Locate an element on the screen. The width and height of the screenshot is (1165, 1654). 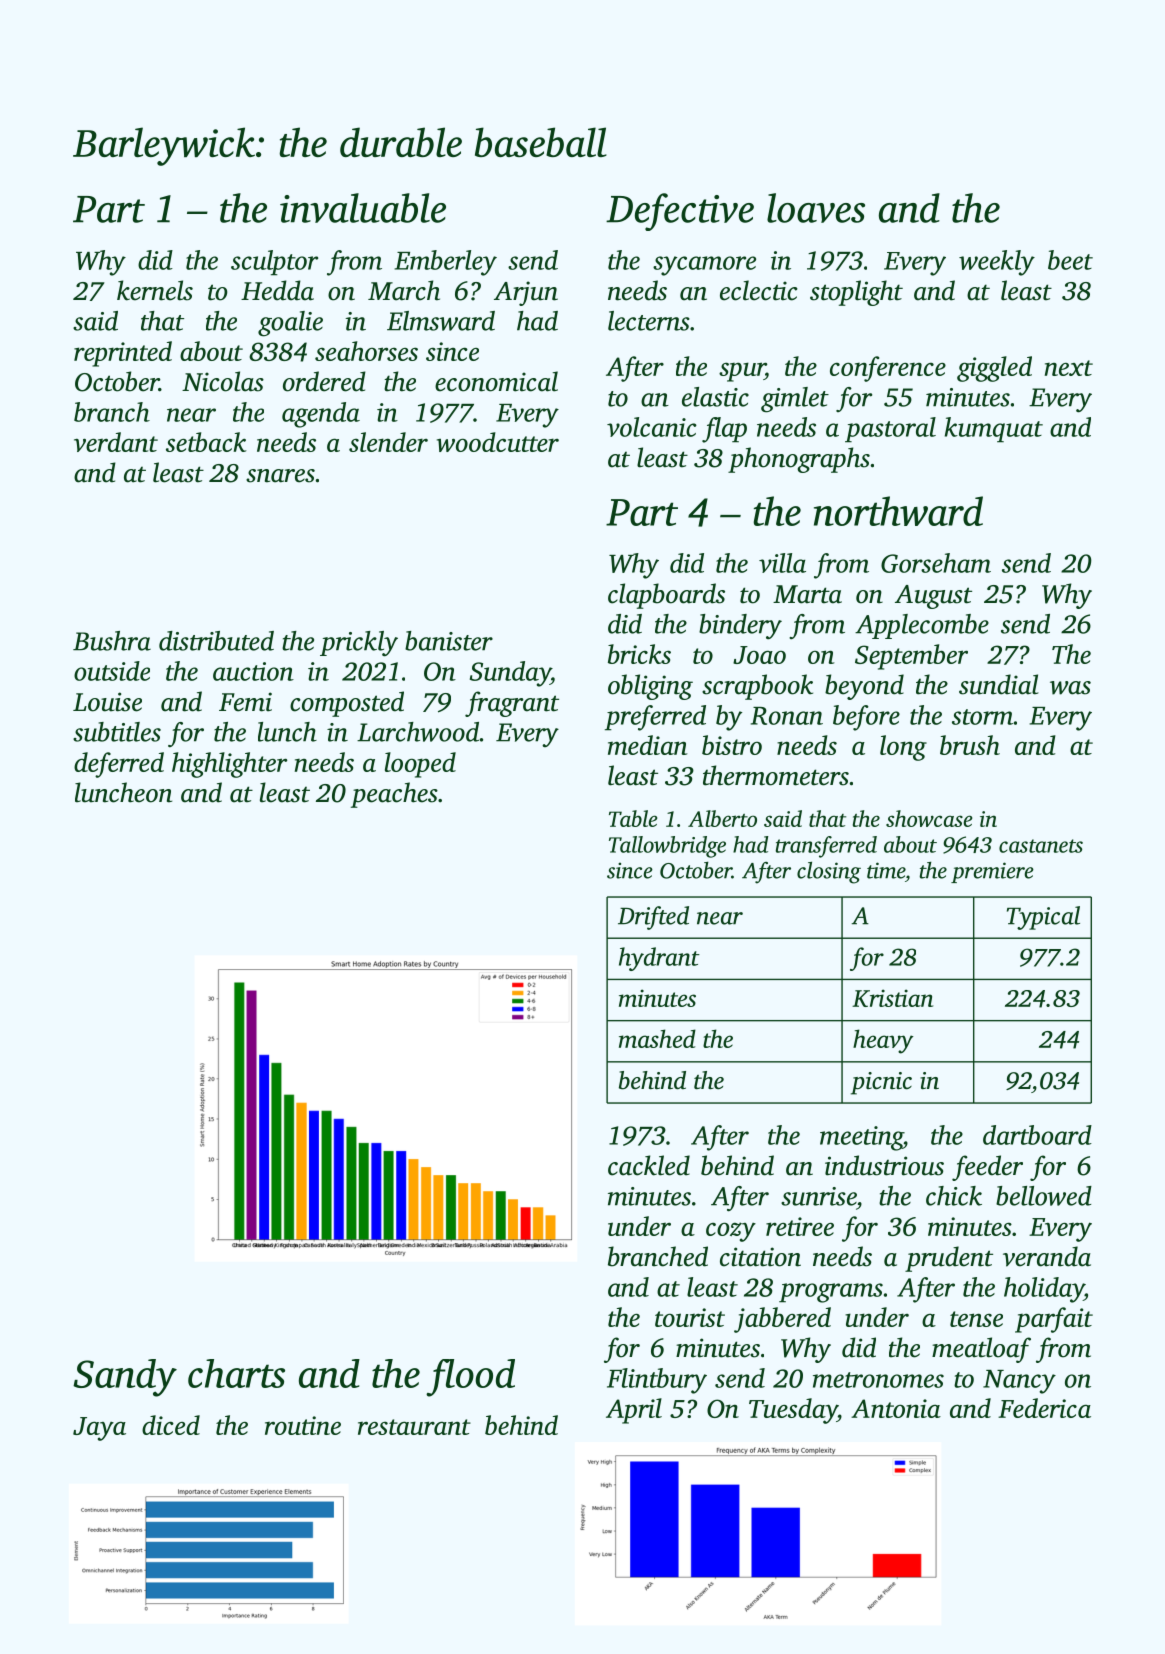
Sandy is located at coordinates (125, 1378).
